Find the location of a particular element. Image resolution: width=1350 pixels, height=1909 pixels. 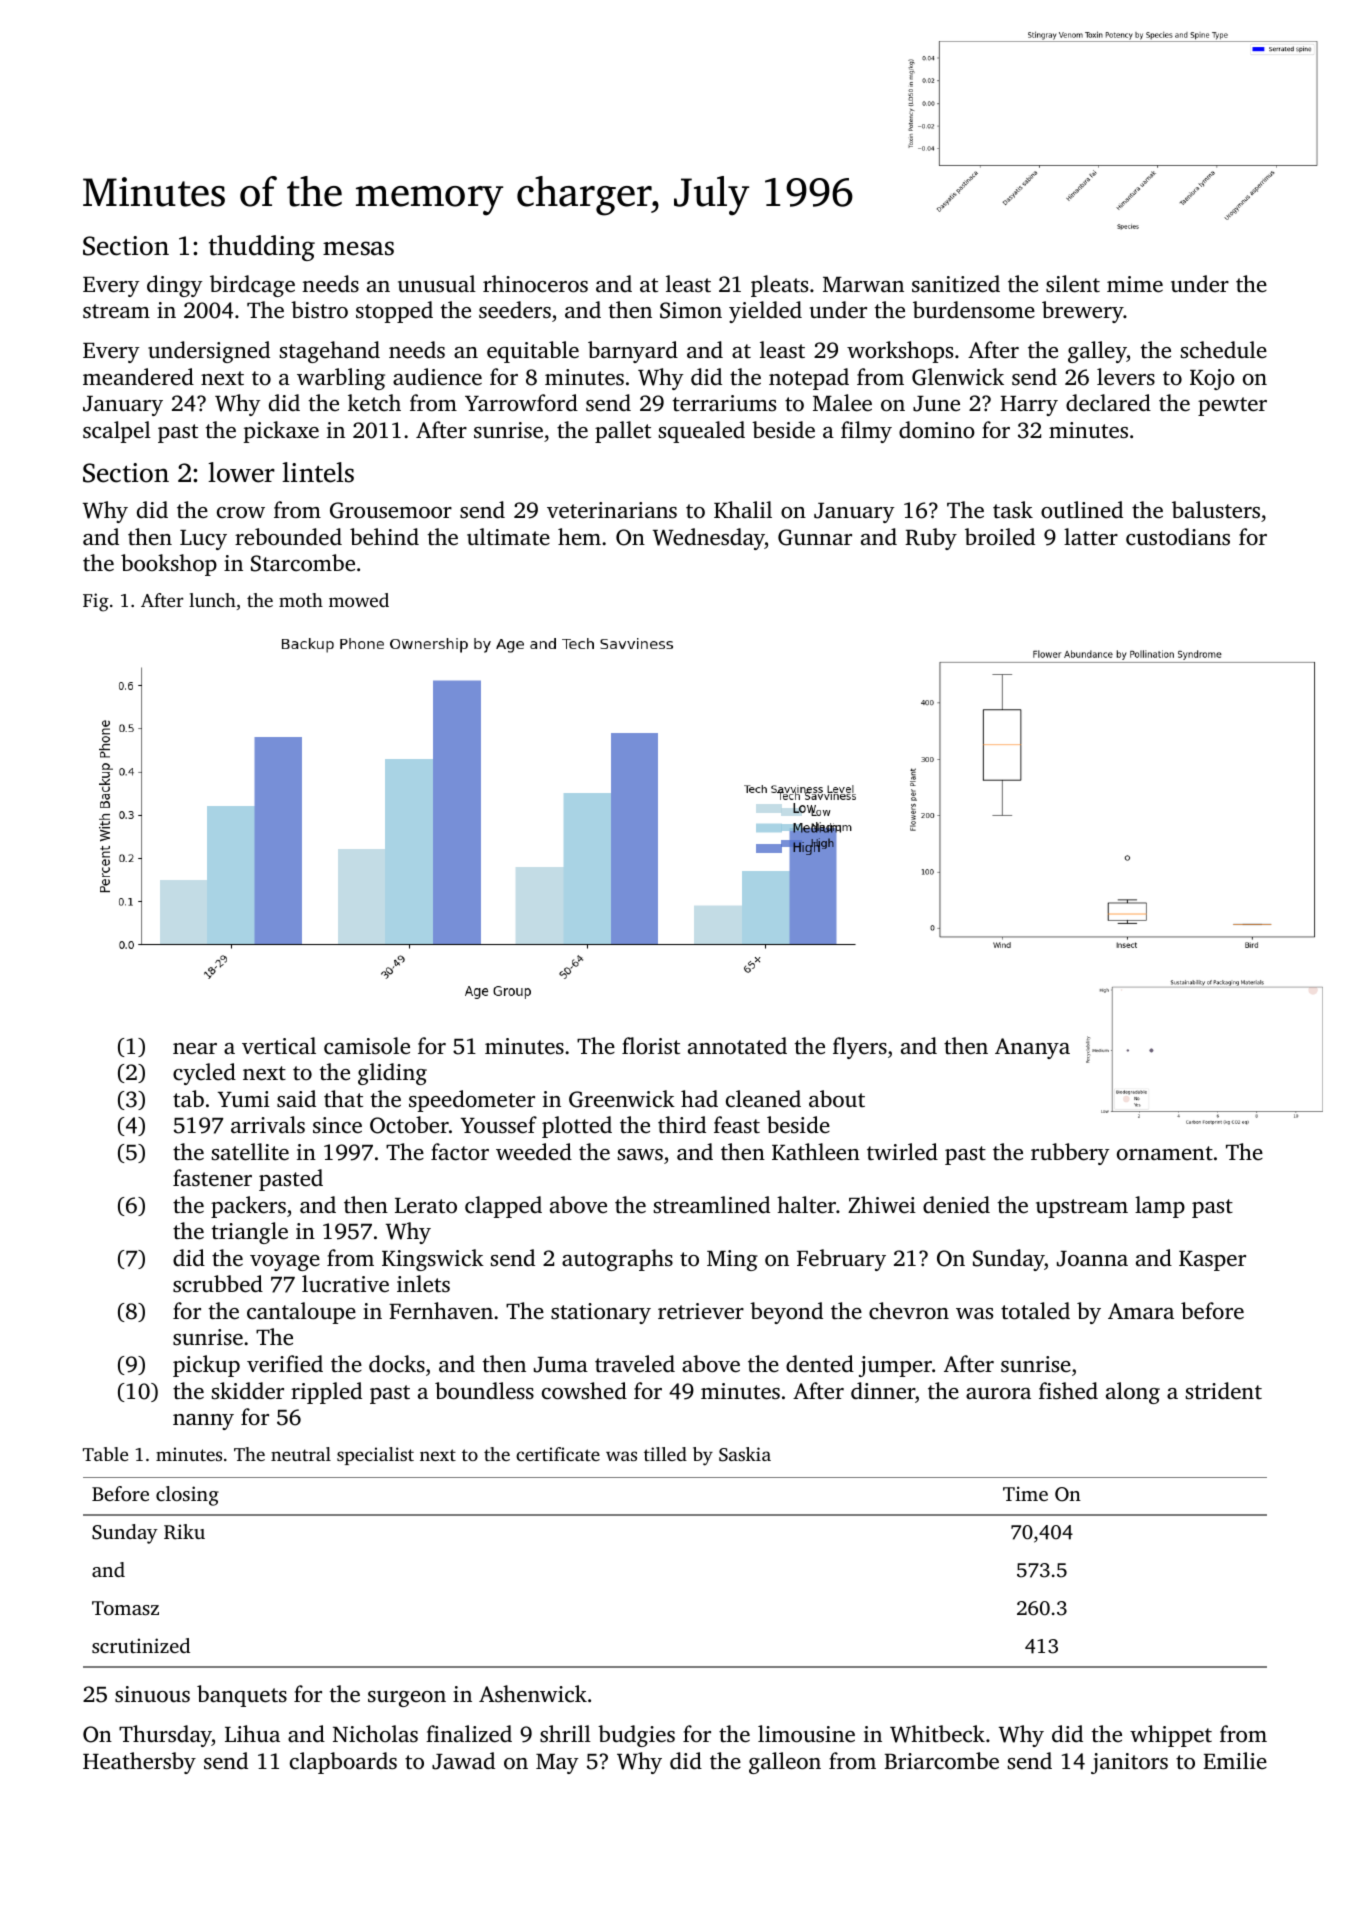

pleats is located at coordinates (779, 286).
